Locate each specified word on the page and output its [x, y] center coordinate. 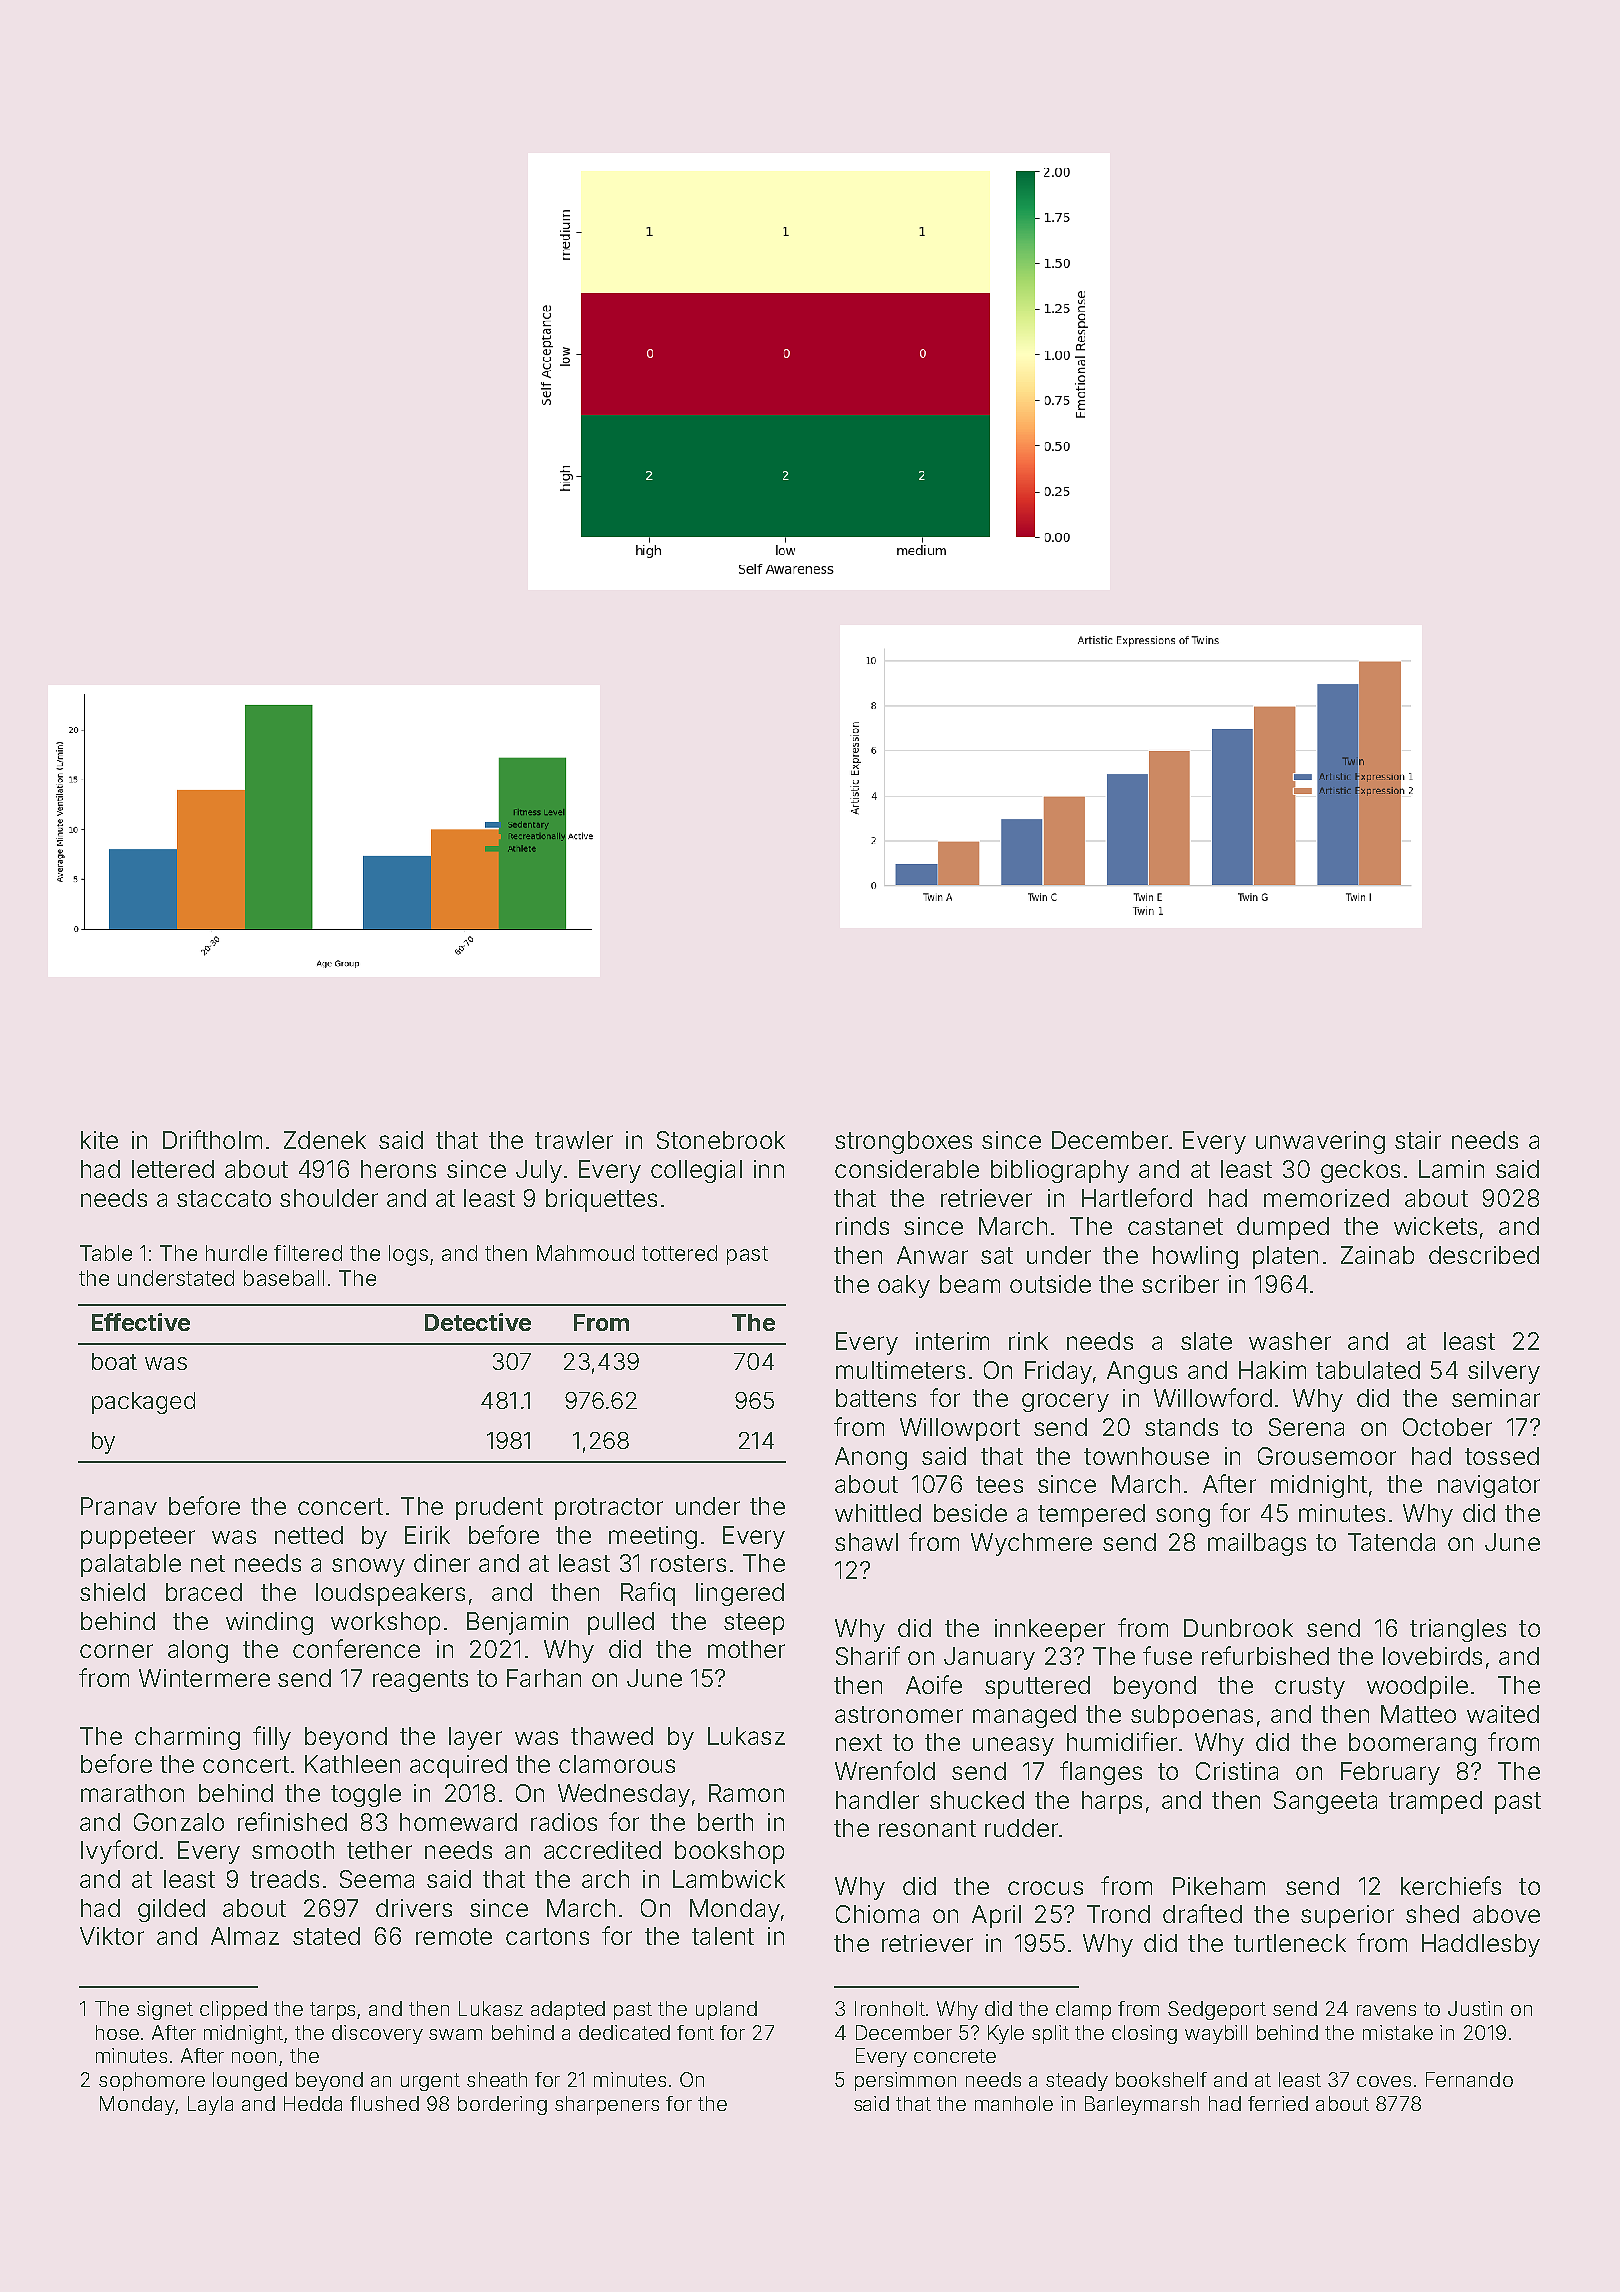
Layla [210, 2105]
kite [99, 1140]
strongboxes [903, 1142]
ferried [1278, 2103]
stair [1418, 1140]
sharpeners [607, 2105]
